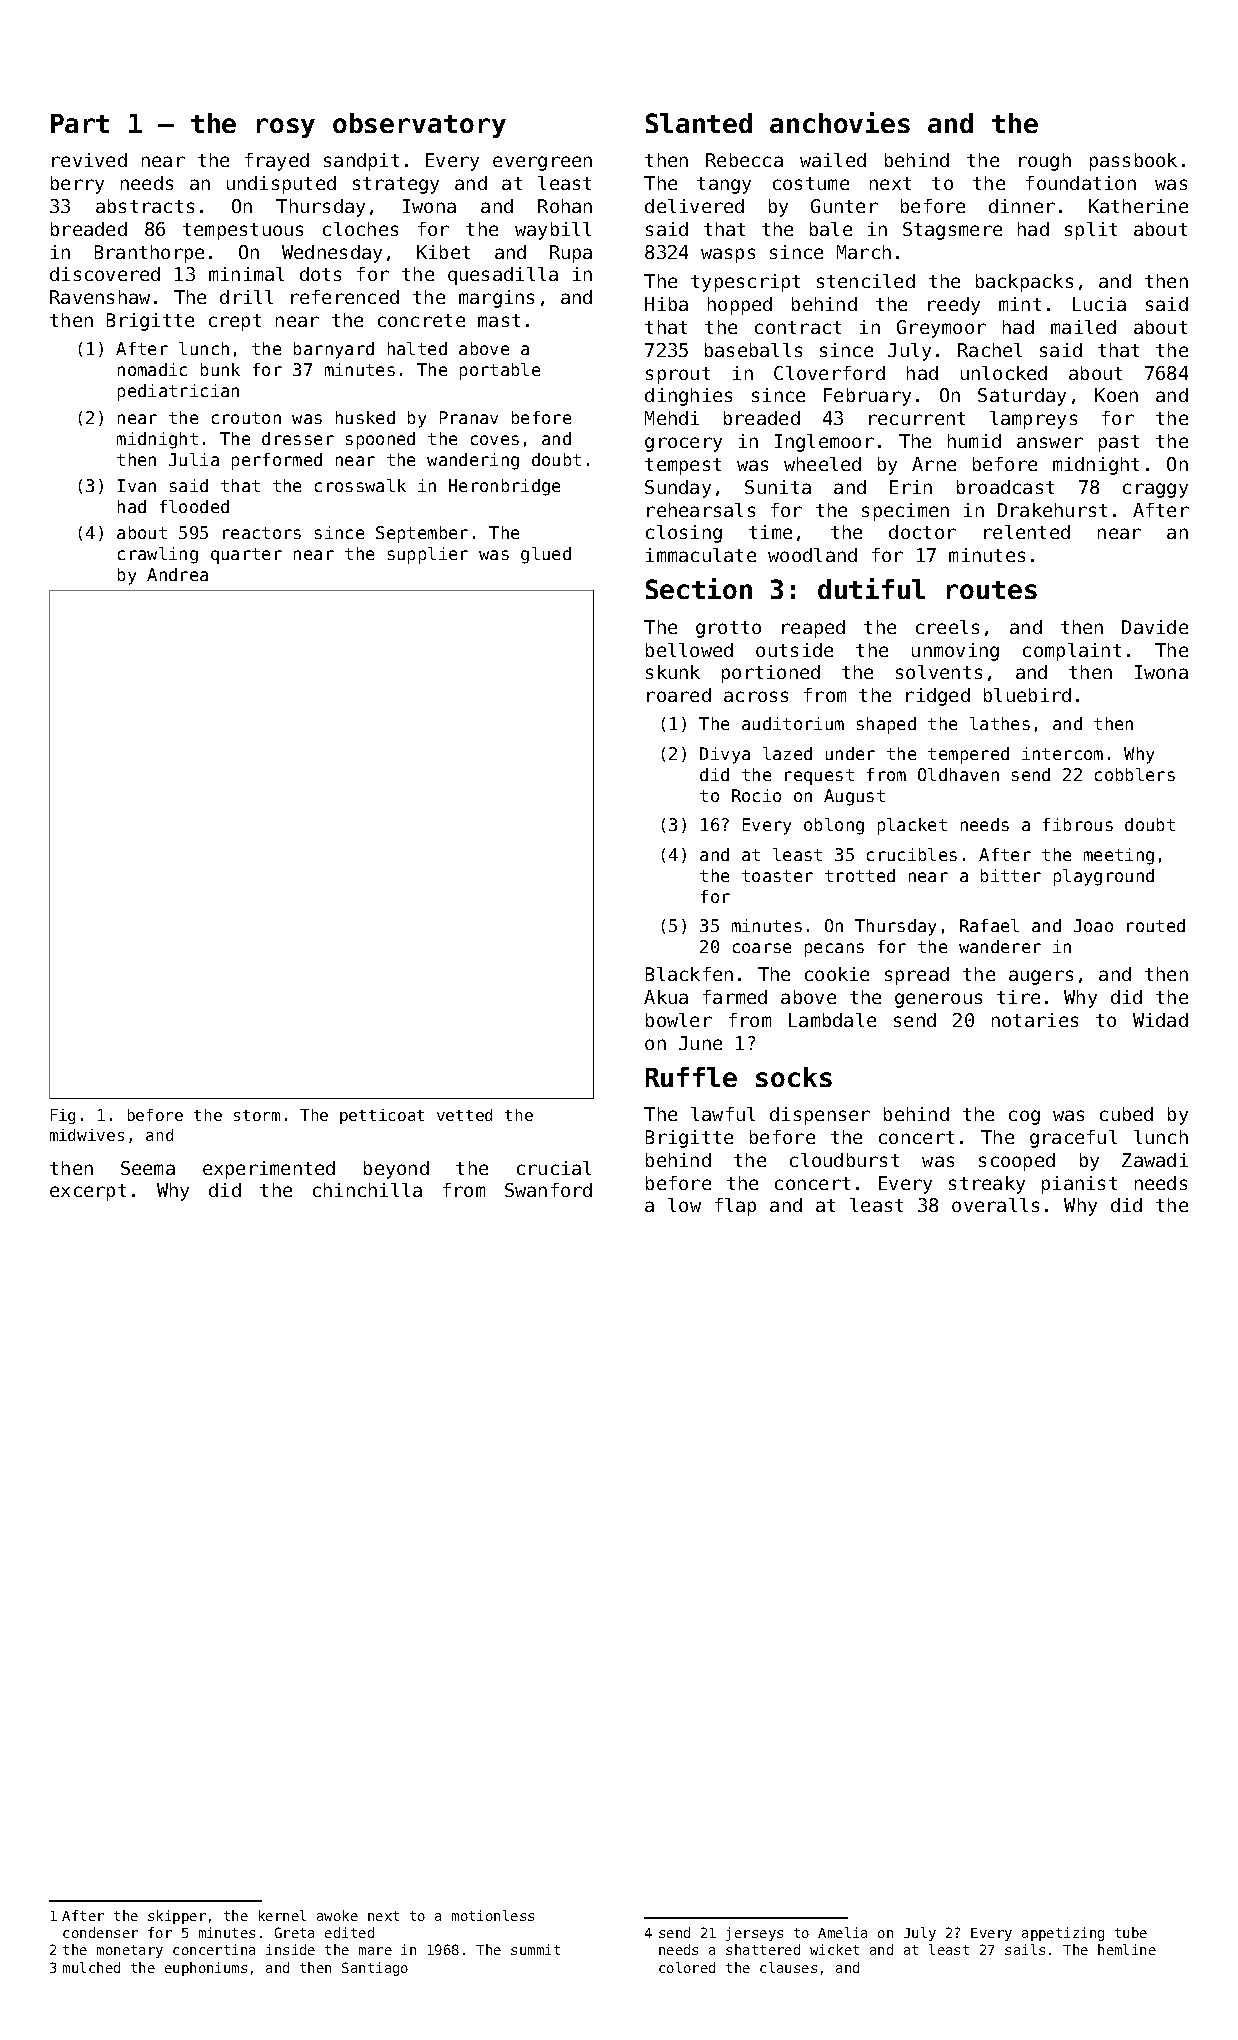 The image size is (1238, 2040). Describe the element at coordinates (269, 1170) in the image. I see `experimented` at that location.
